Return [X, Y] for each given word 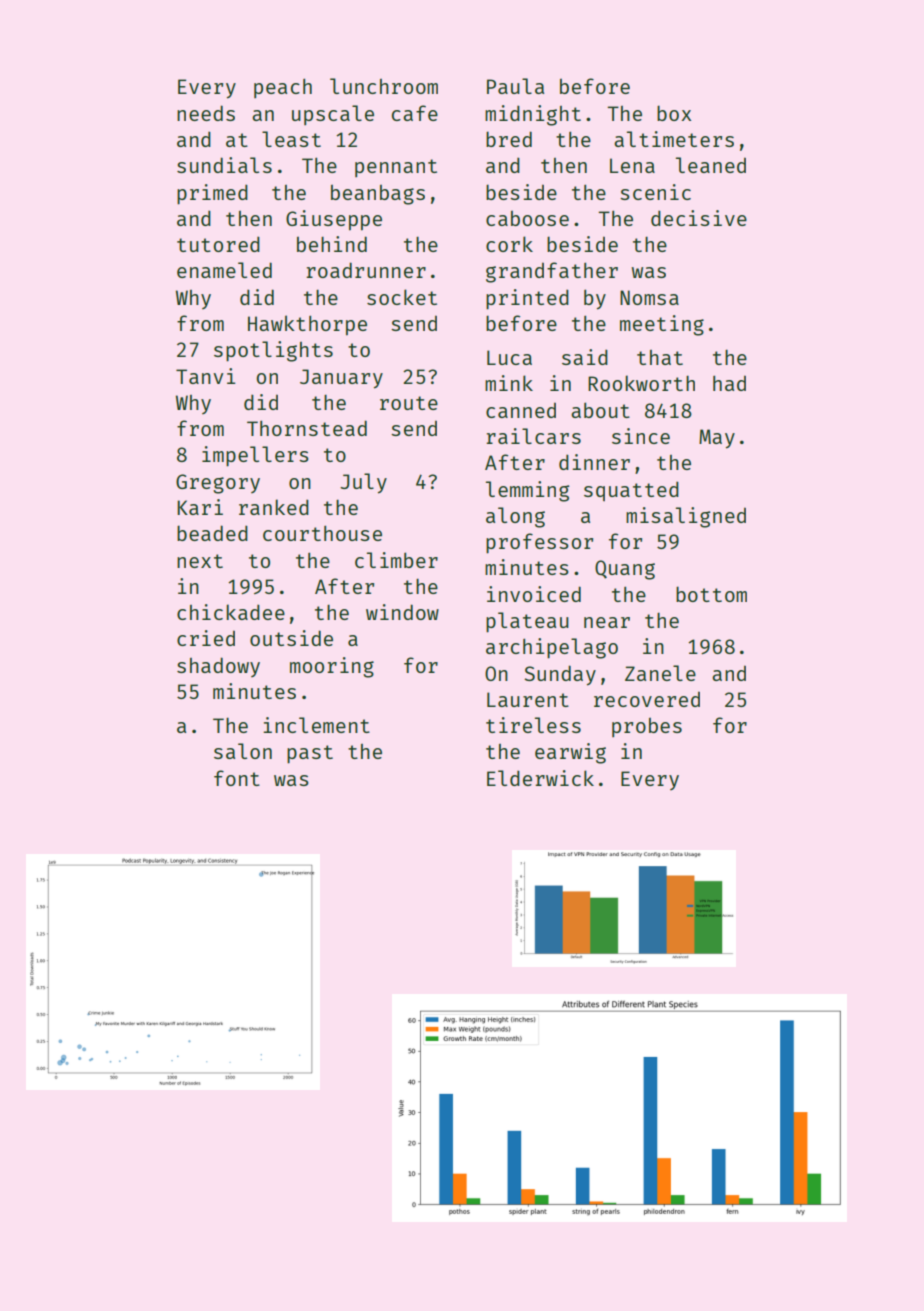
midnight [533, 115]
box [674, 113]
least [291, 139]
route [409, 403]
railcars [533, 436]
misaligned [686, 517]
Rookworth [641, 383]
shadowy [218, 667]
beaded [212, 533]
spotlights [273, 351]
